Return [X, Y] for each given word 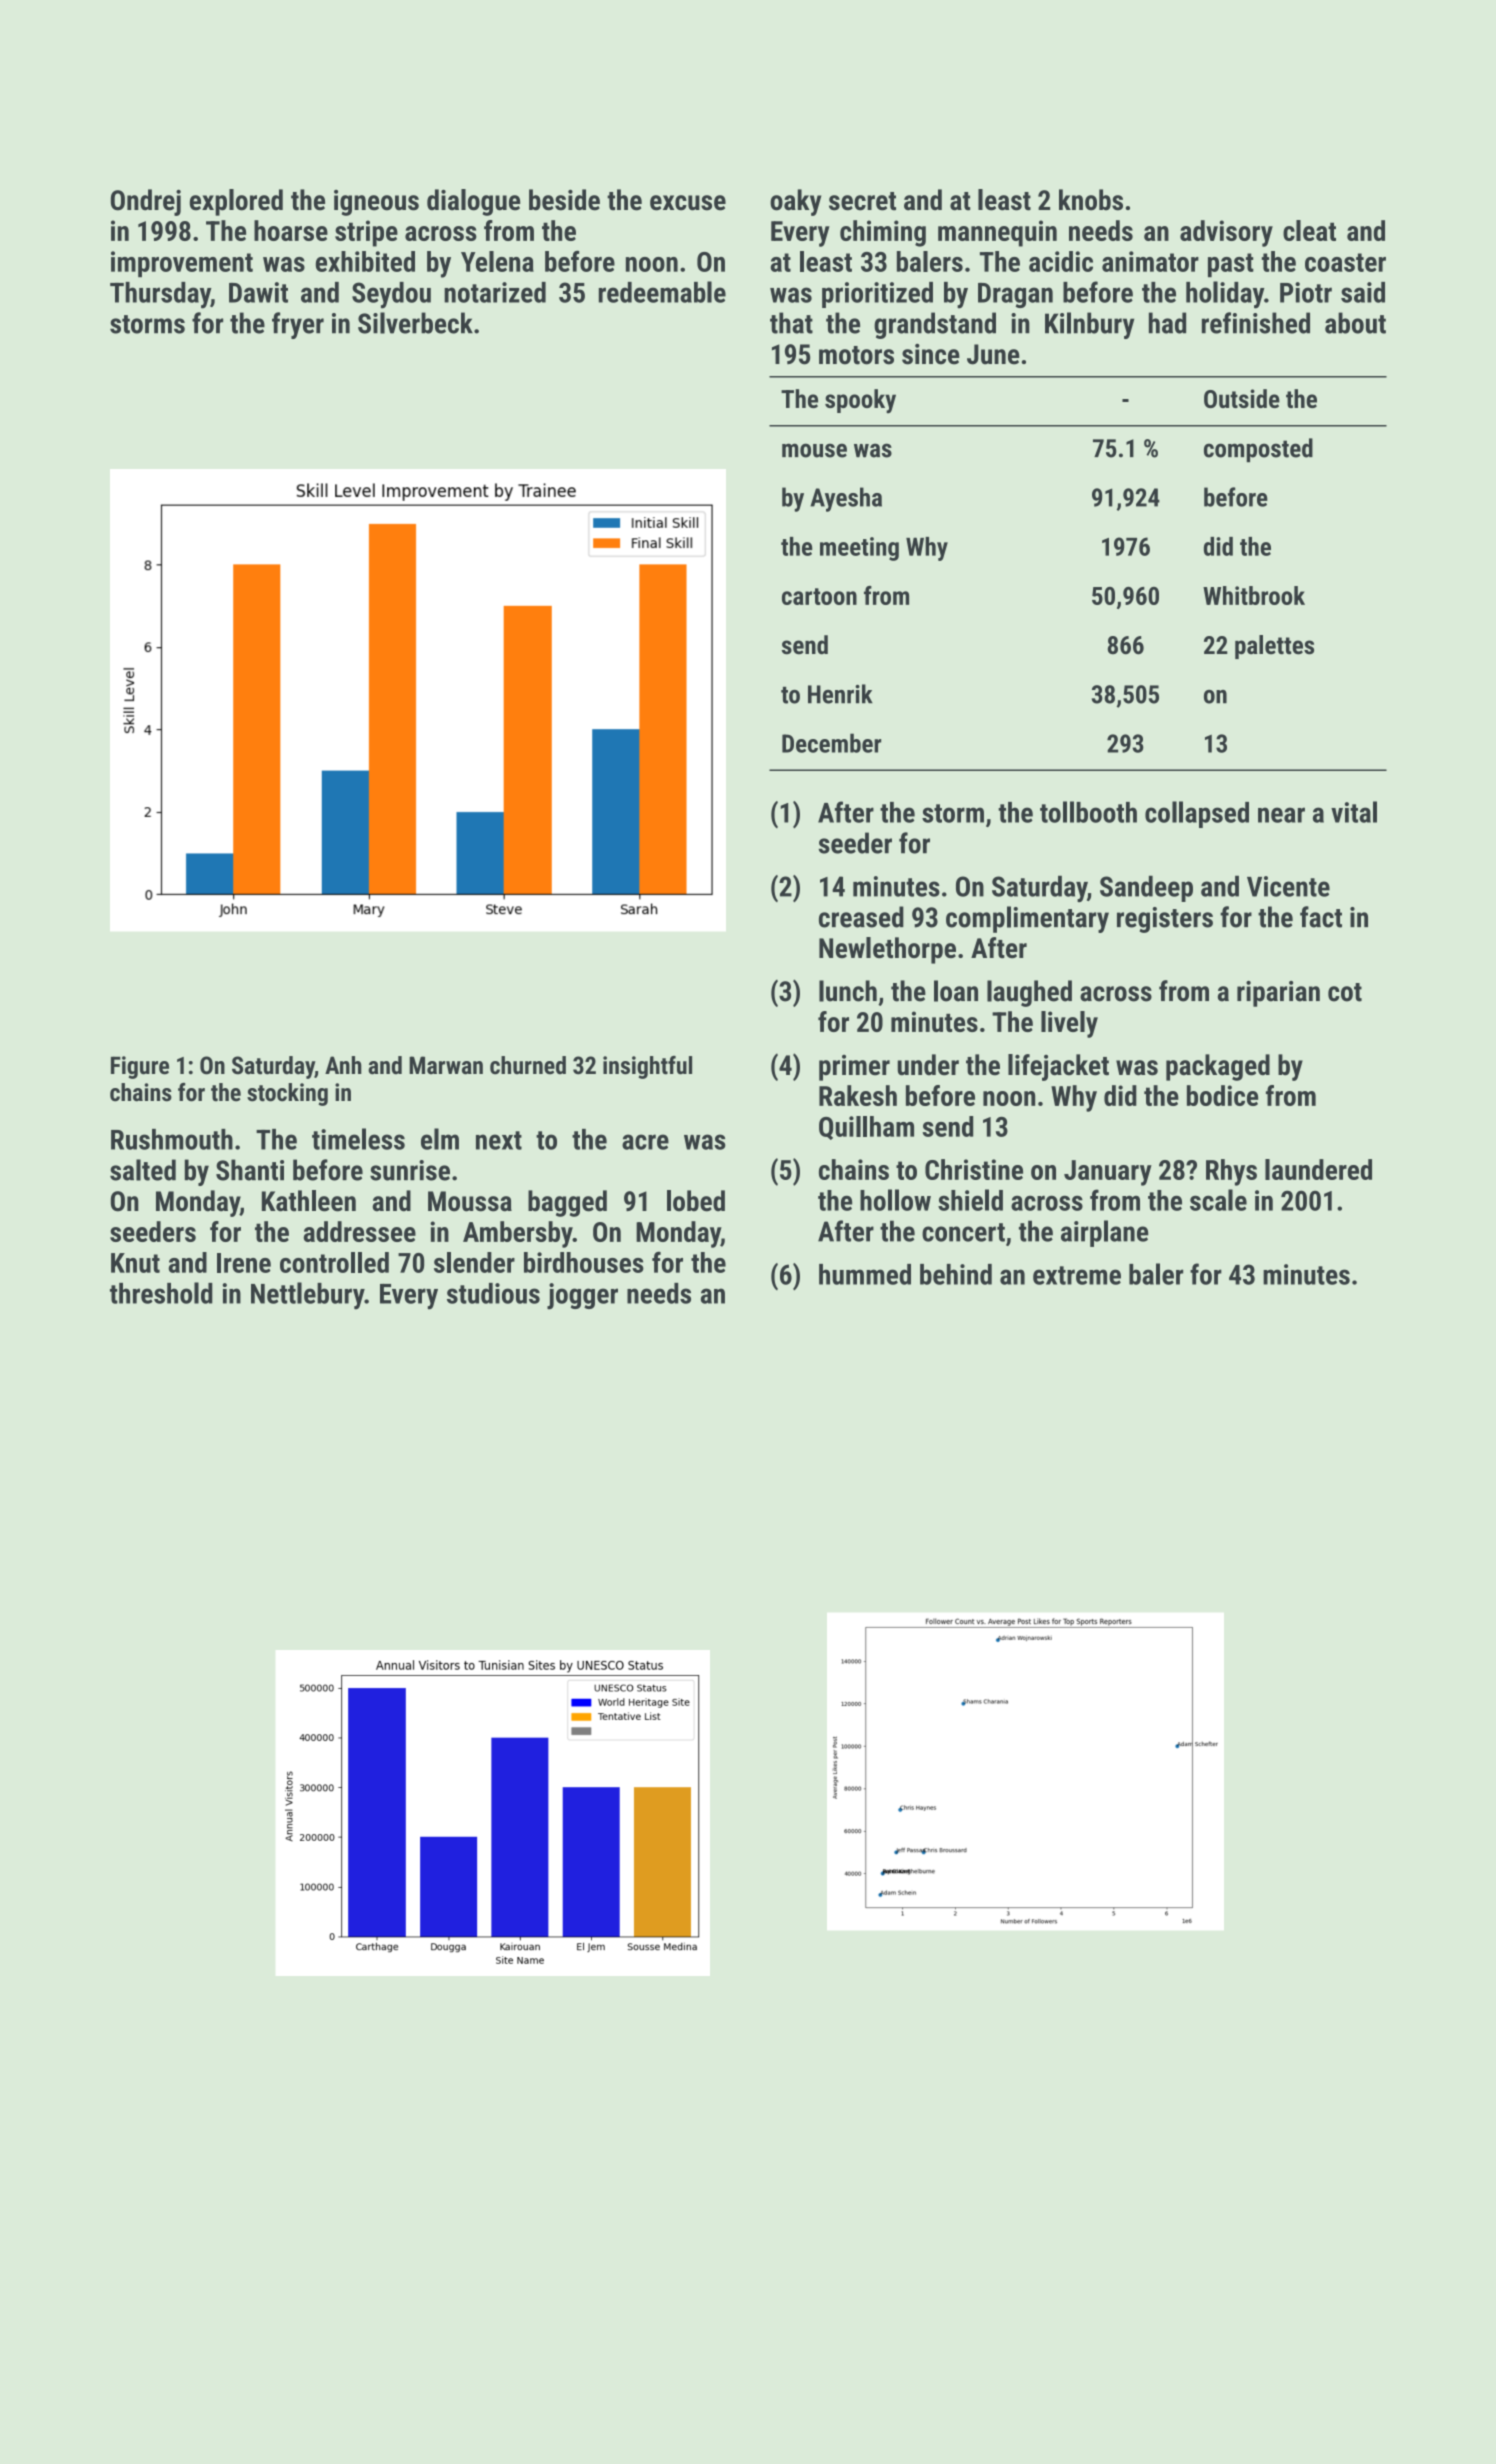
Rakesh [858, 1095]
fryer [298, 325]
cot [1345, 992]
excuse [688, 203]
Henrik [840, 694]
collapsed [1197, 814]
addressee [360, 1231]
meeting [859, 549]
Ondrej [146, 202]
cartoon [819, 596]
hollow [895, 1200]
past [1231, 265]
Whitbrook [1254, 595]
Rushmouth [172, 1139]
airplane [1104, 1233]
